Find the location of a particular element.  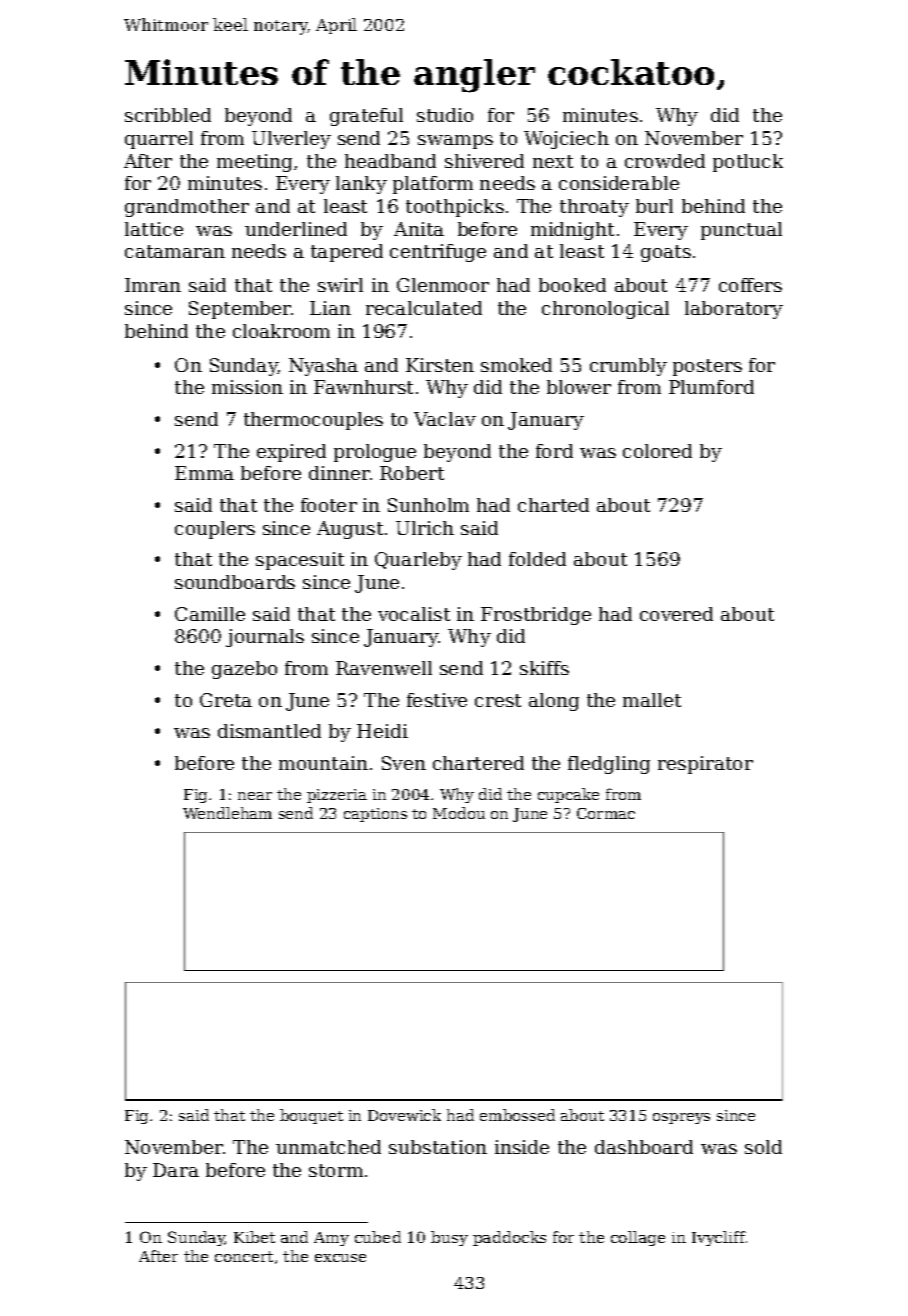

bouquet is located at coordinates (311, 1116).
